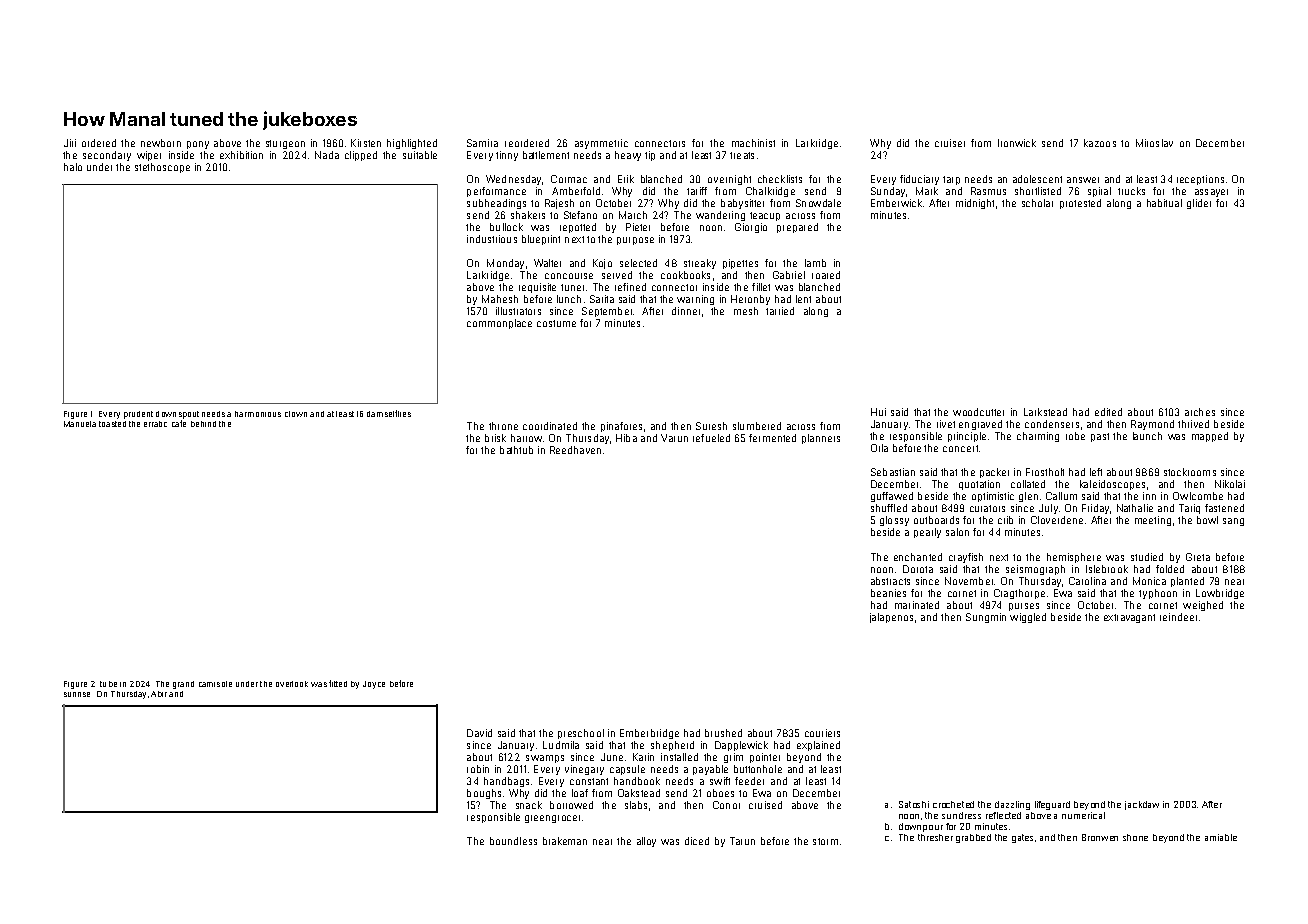 This screenshot has height=924, width=1308. What do you see at coordinates (927, 533) in the screenshot?
I see `pearly` at bounding box center [927, 533].
